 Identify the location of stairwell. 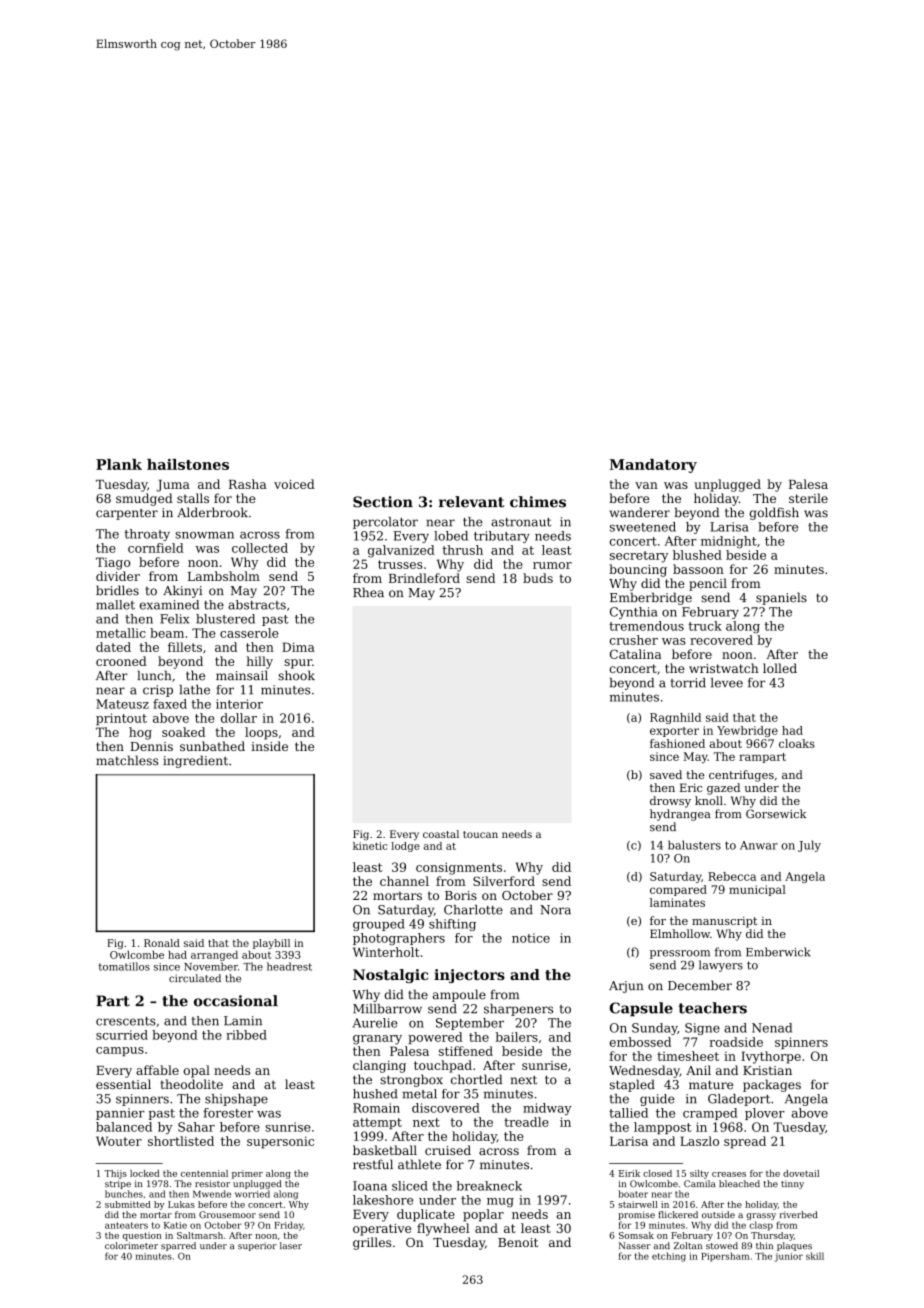
(638, 1204).
